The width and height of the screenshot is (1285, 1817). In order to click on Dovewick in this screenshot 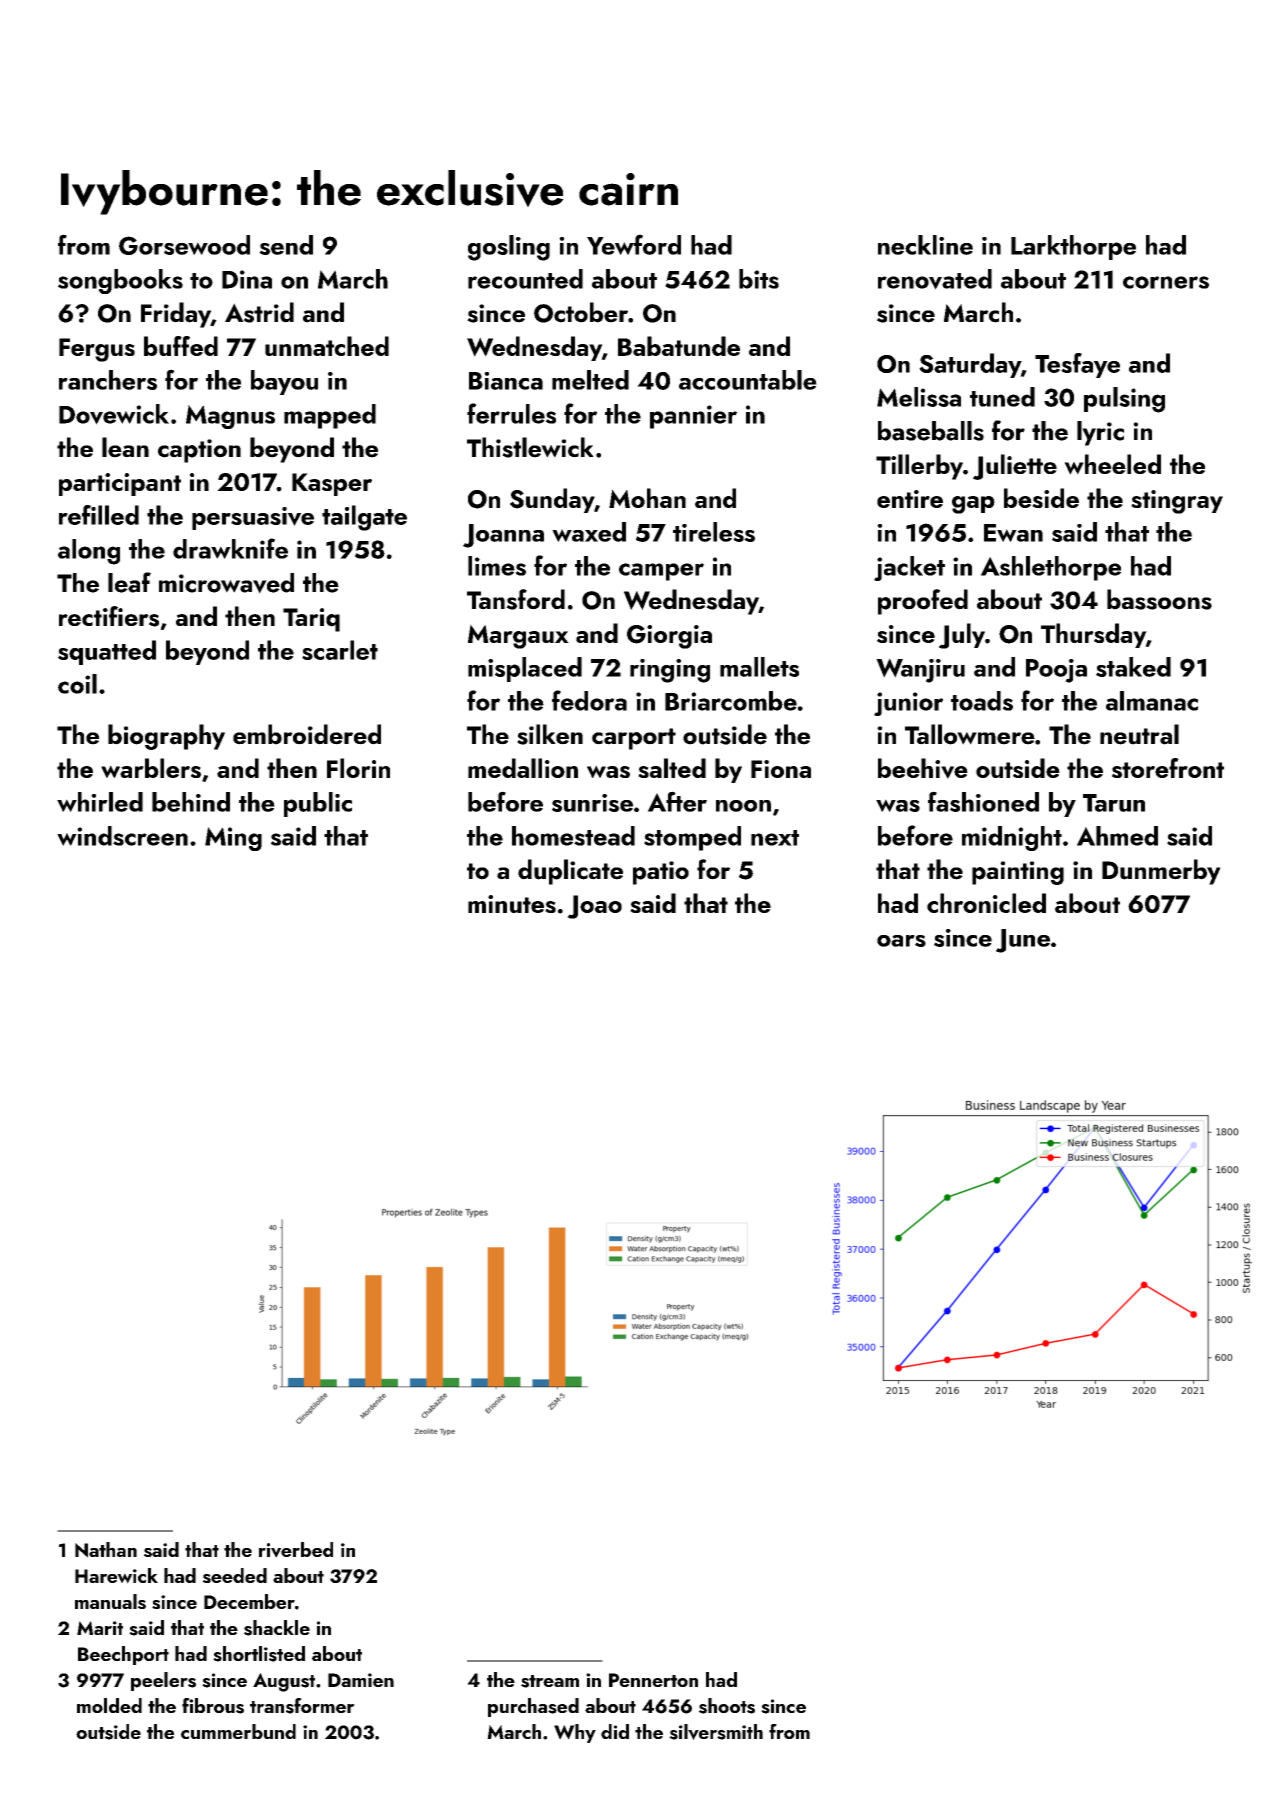, I will do `click(114, 414)`.
